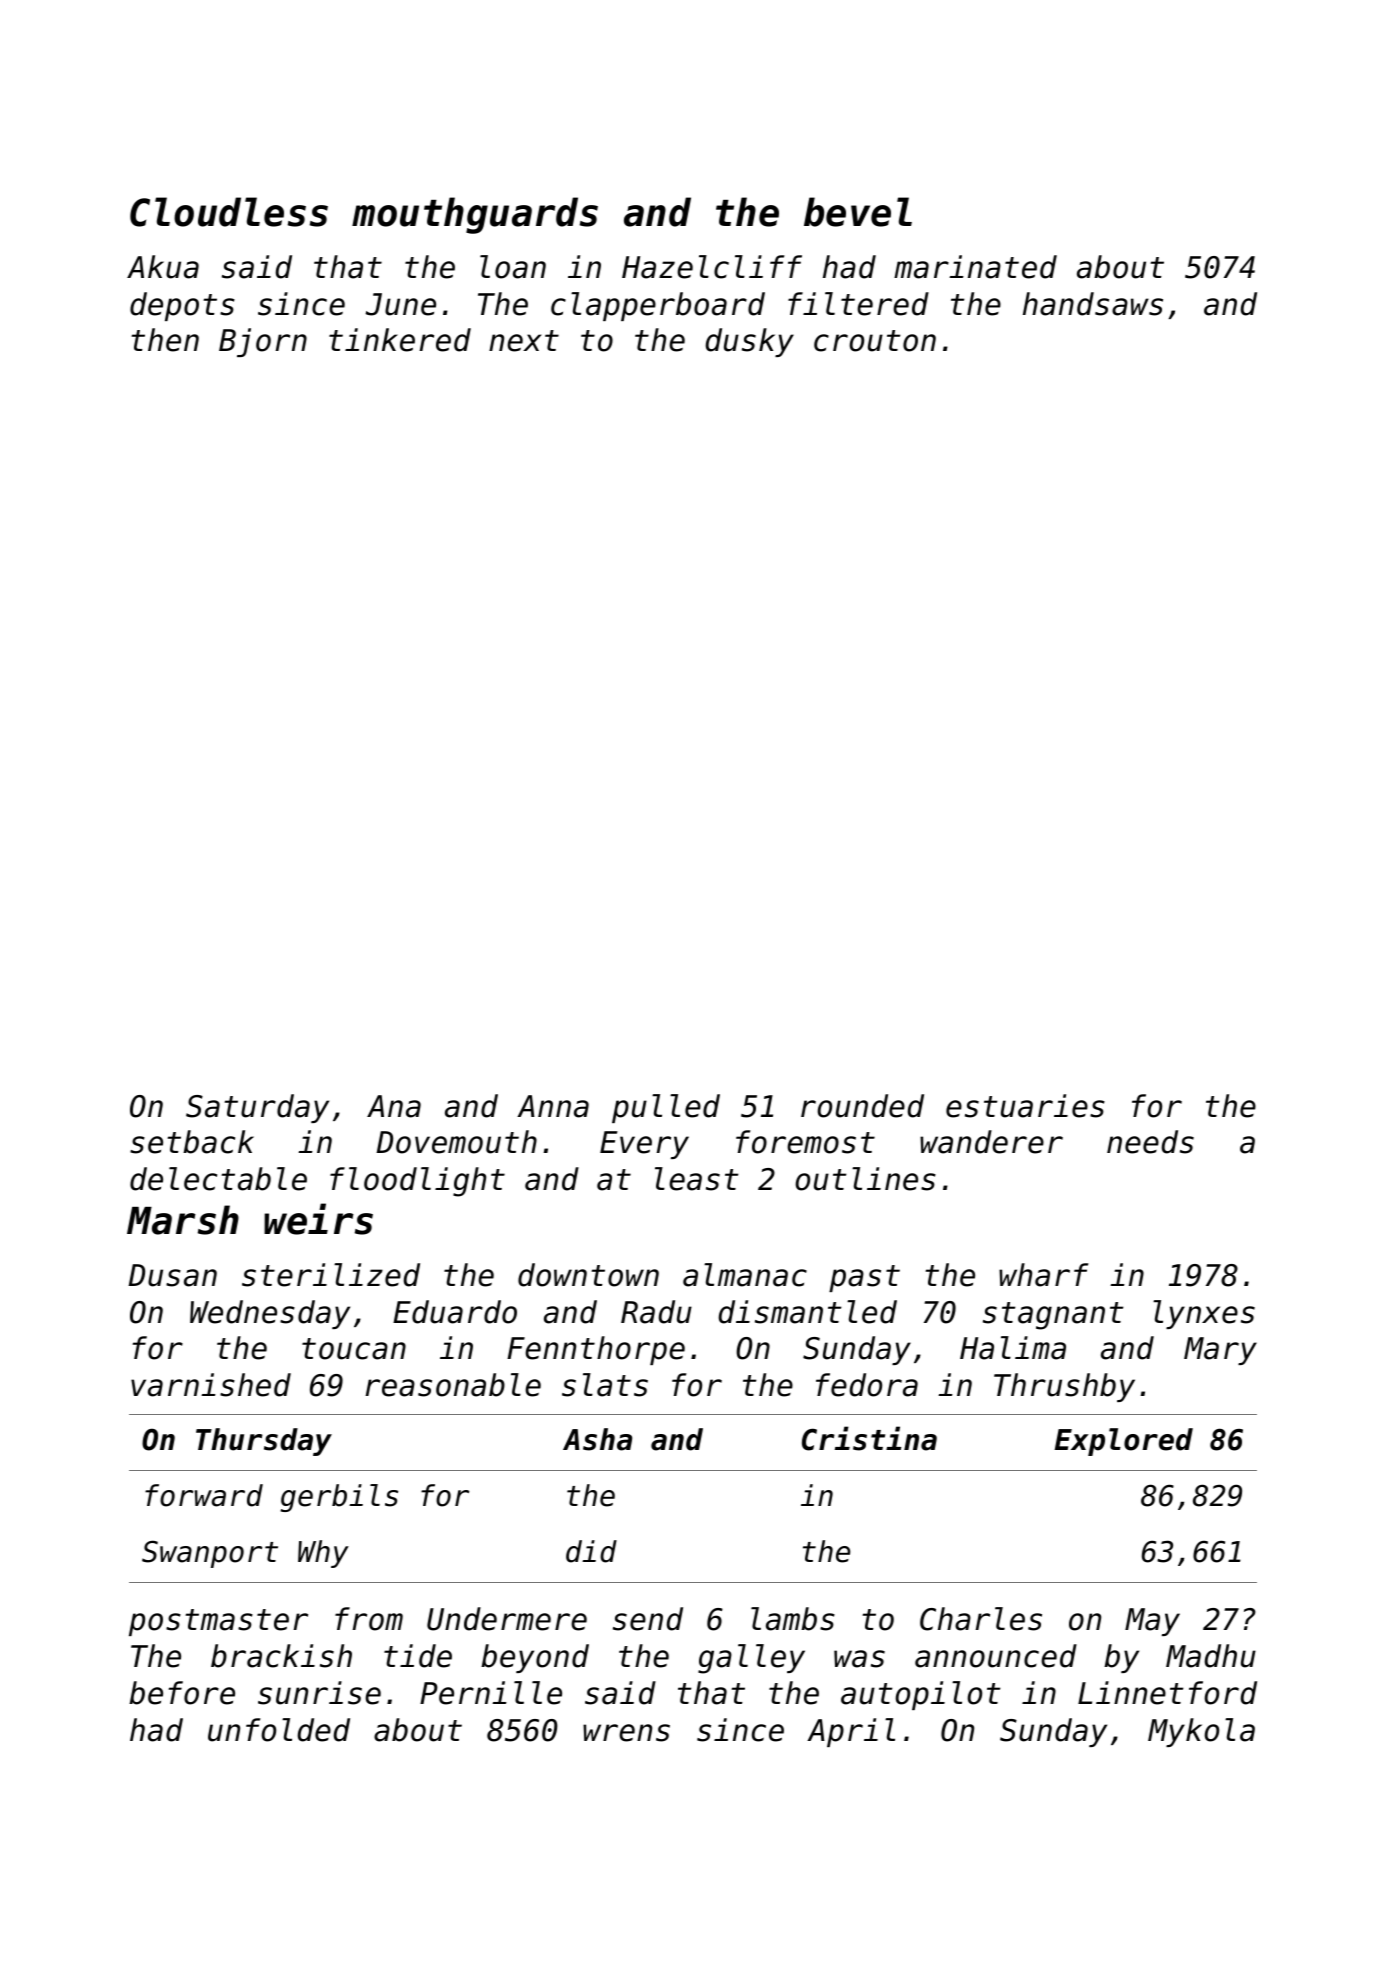  Describe the element at coordinates (417, 1182) in the screenshot. I see `floodlight` at that location.
